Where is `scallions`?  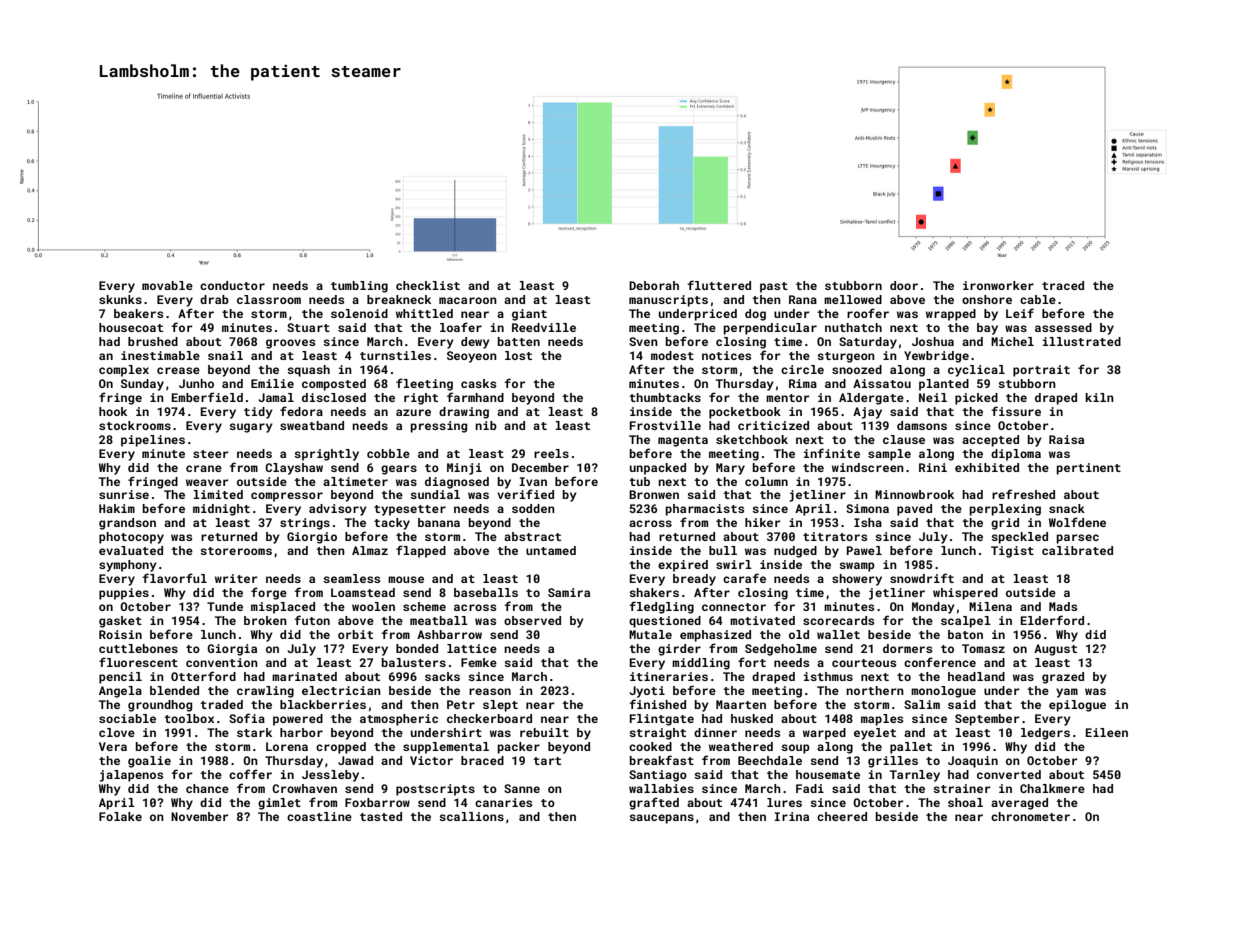 scallions is located at coordinates (471, 816).
